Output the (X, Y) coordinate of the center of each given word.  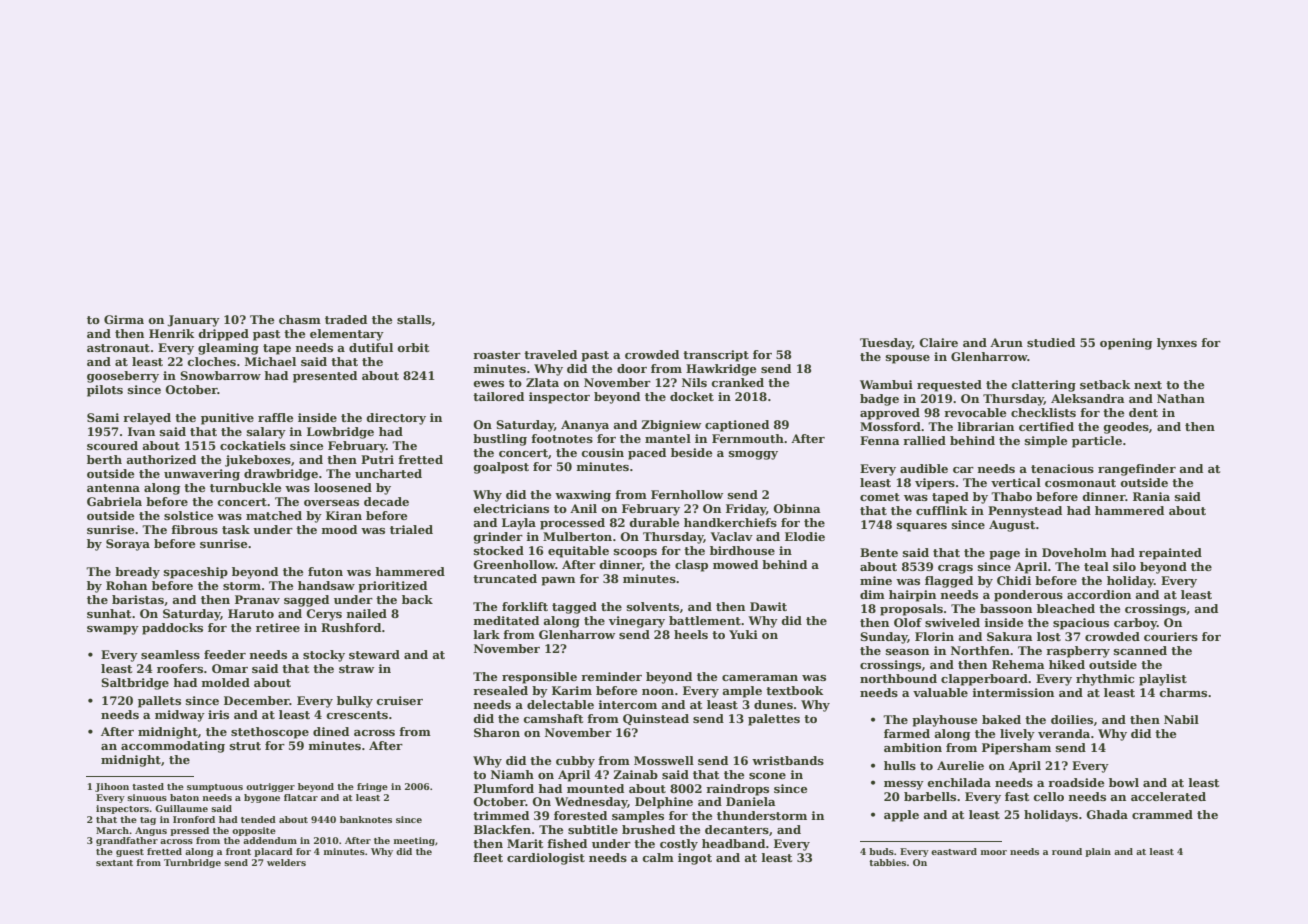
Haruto (251, 613)
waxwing (583, 496)
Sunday (884, 638)
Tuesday (886, 344)
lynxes (1177, 344)
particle (1097, 442)
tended (258, 819)
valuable (940, 692)
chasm (300, 319)
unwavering (202, 475)
